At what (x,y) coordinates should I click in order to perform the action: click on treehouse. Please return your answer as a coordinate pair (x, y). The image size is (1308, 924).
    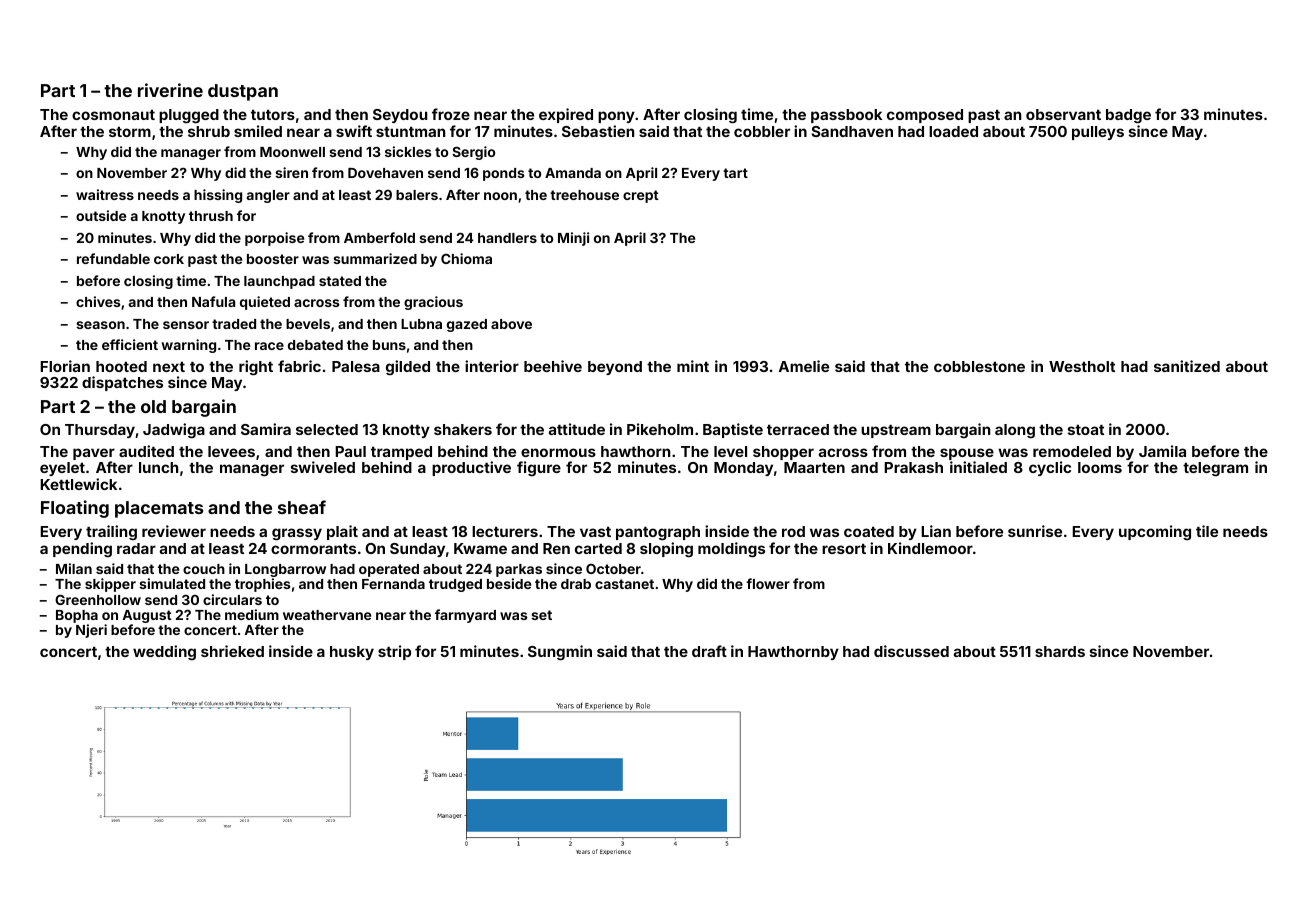
    Looking at the image, I should click on (584, 195).
